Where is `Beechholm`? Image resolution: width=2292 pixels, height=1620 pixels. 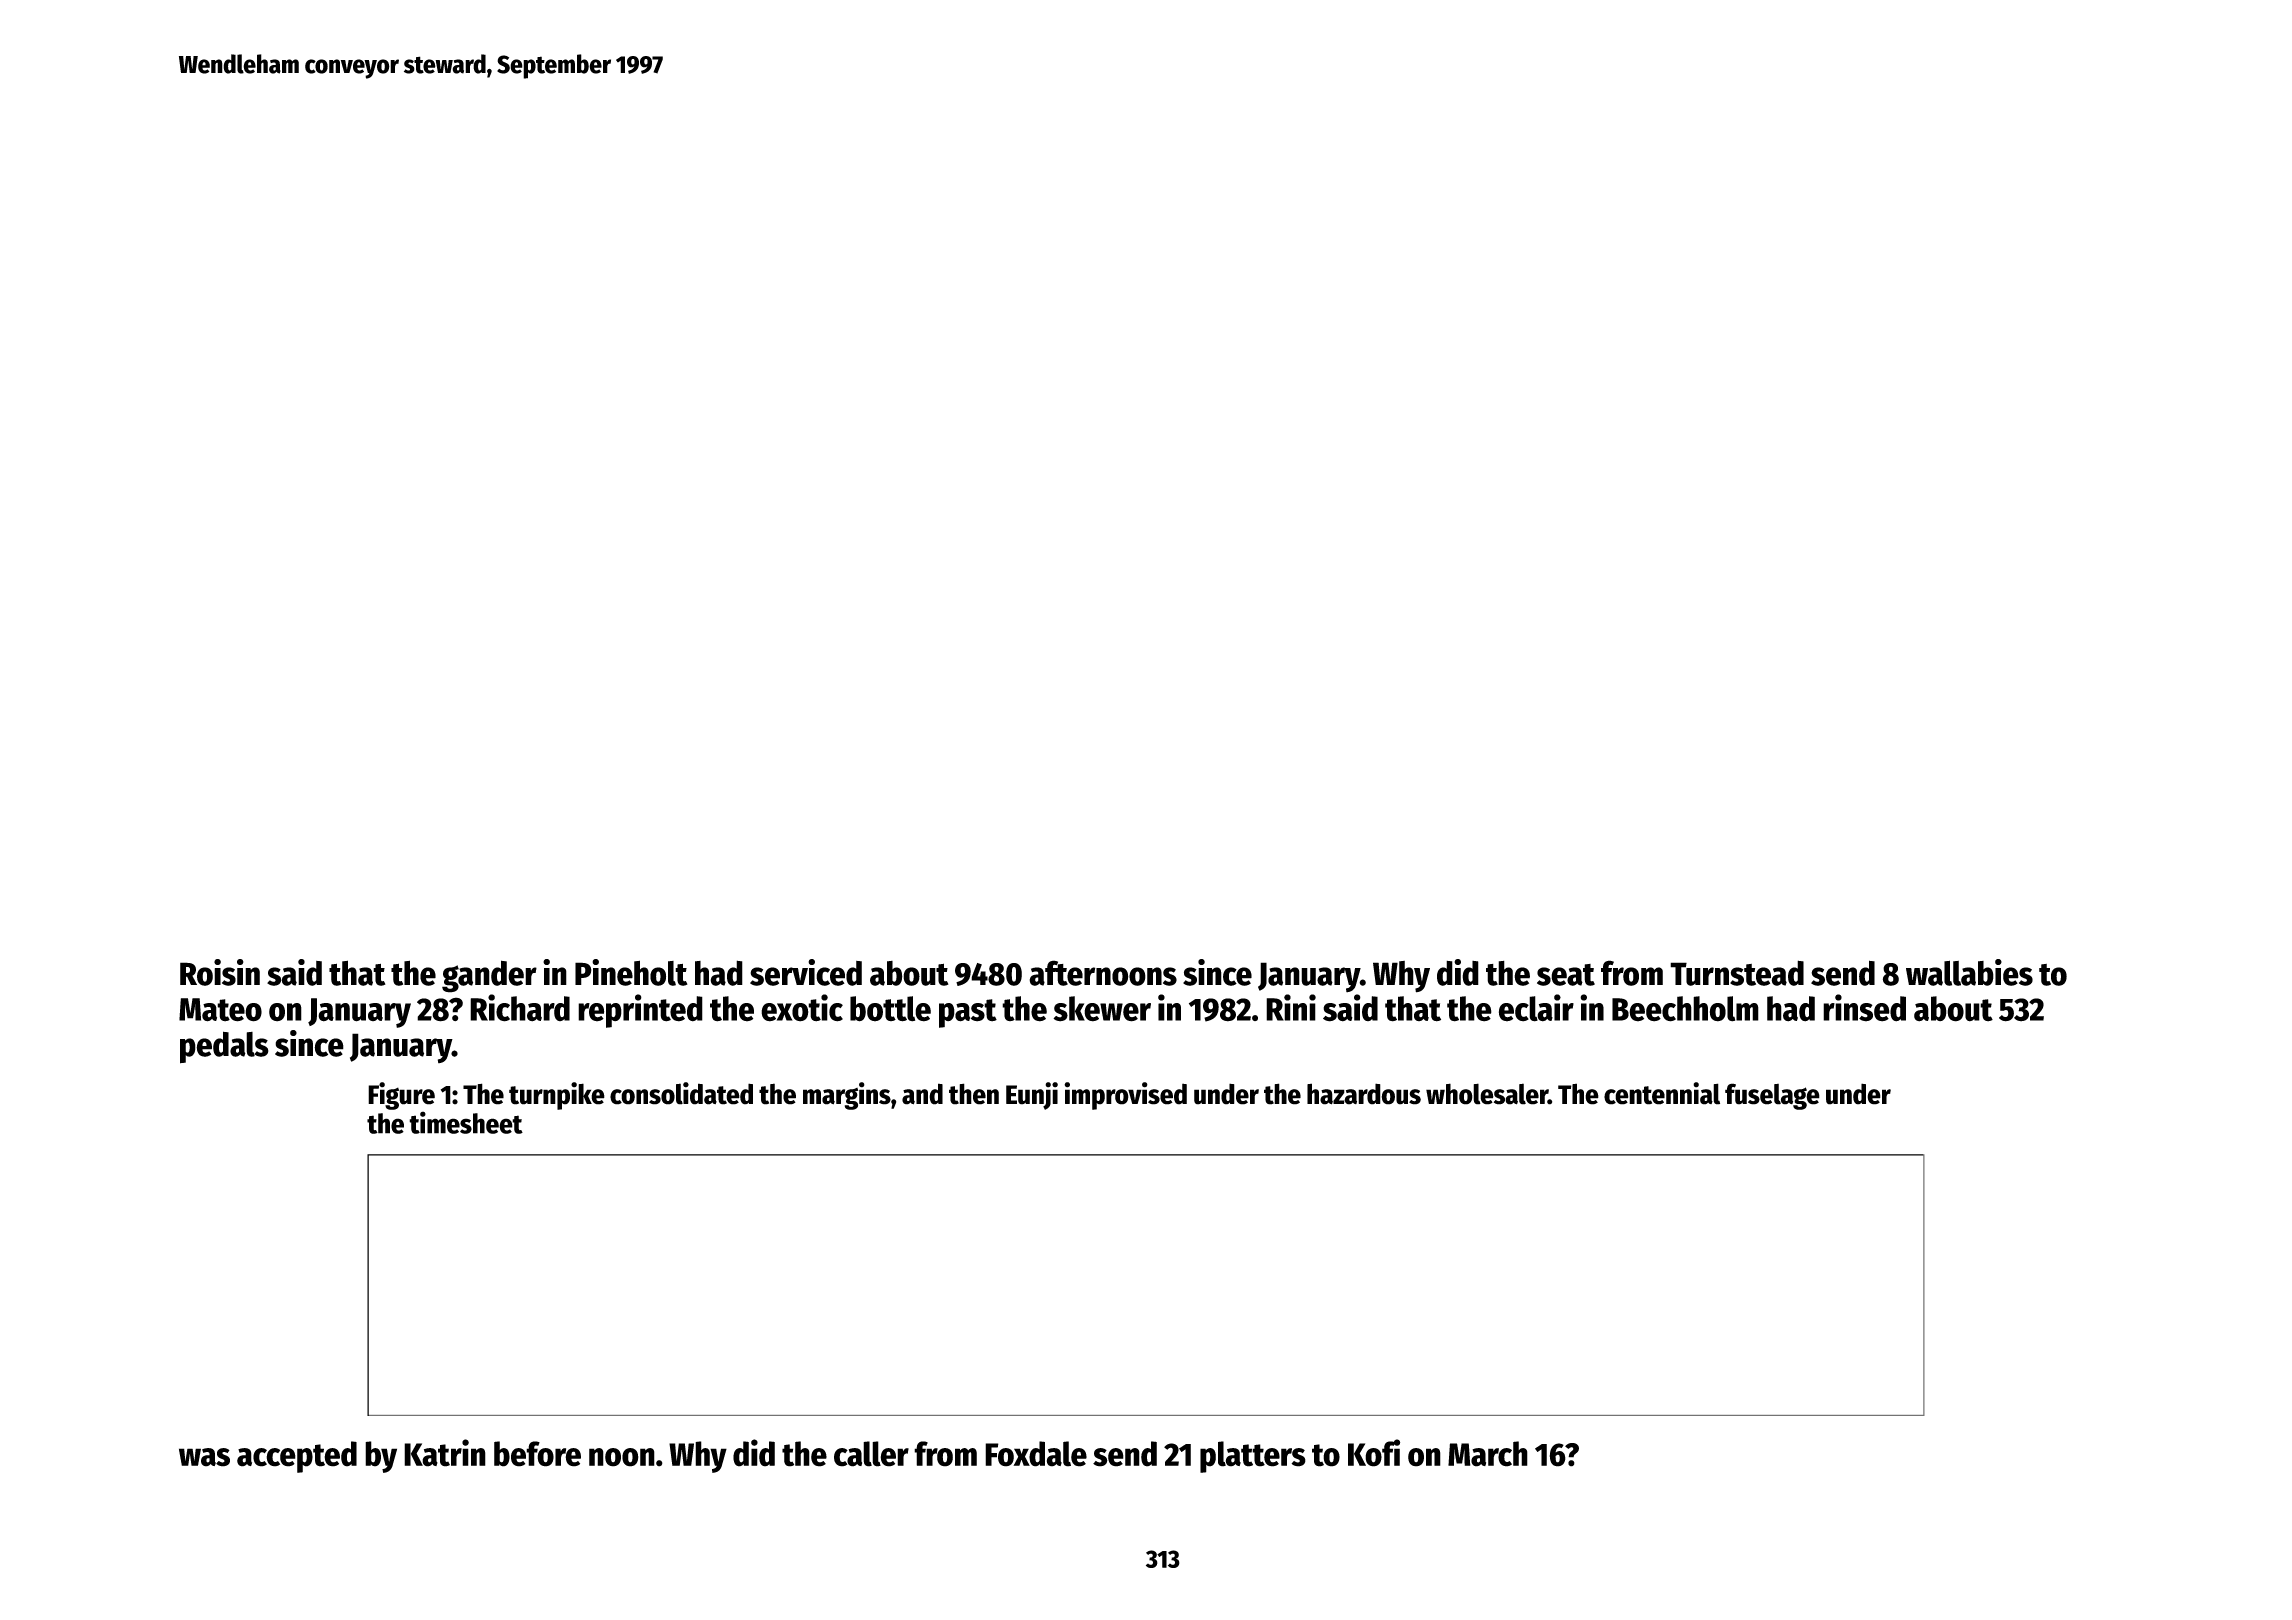
Beechholm is located at coordinates (1685, 1009).
